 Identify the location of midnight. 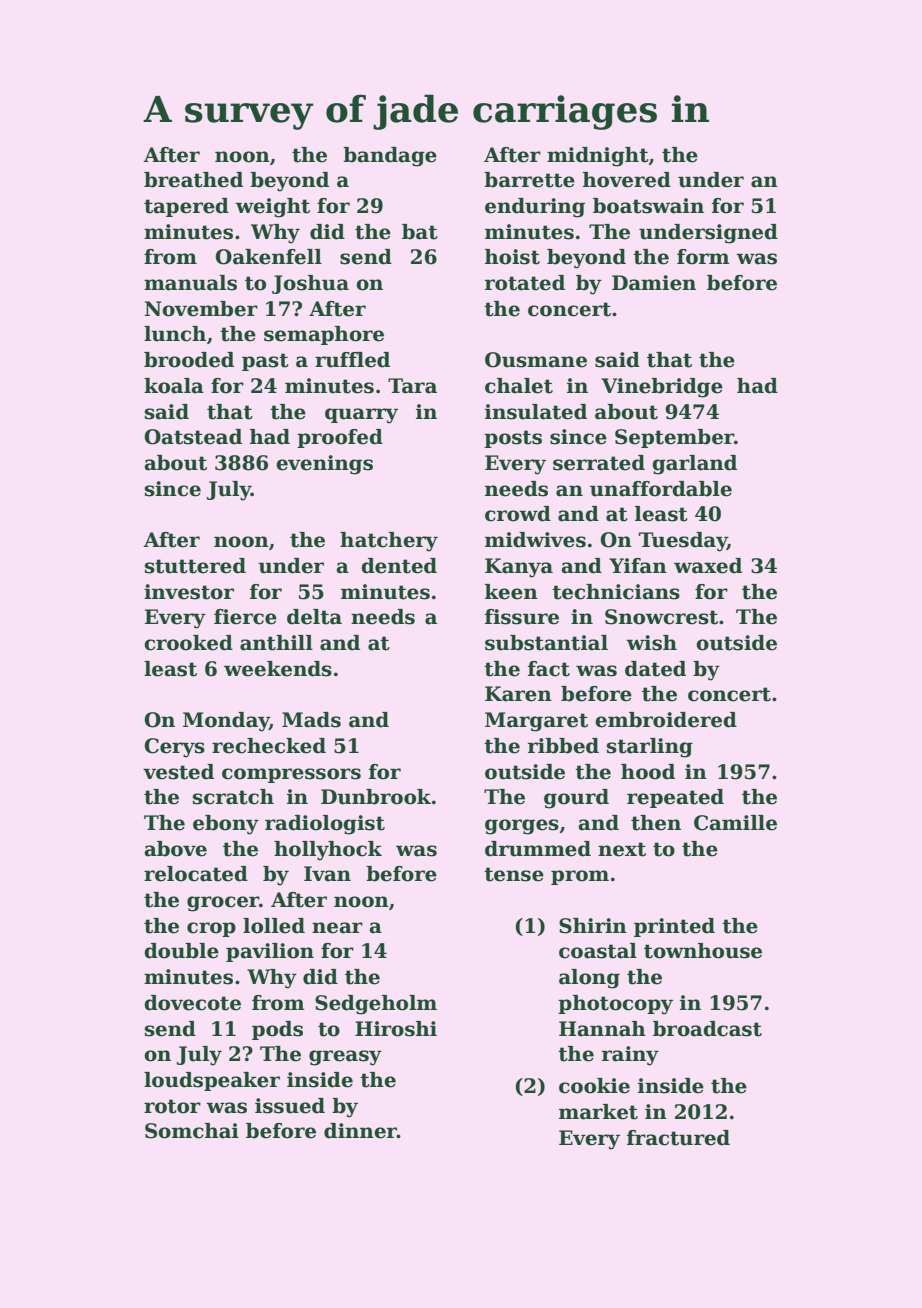
(598, 157).
